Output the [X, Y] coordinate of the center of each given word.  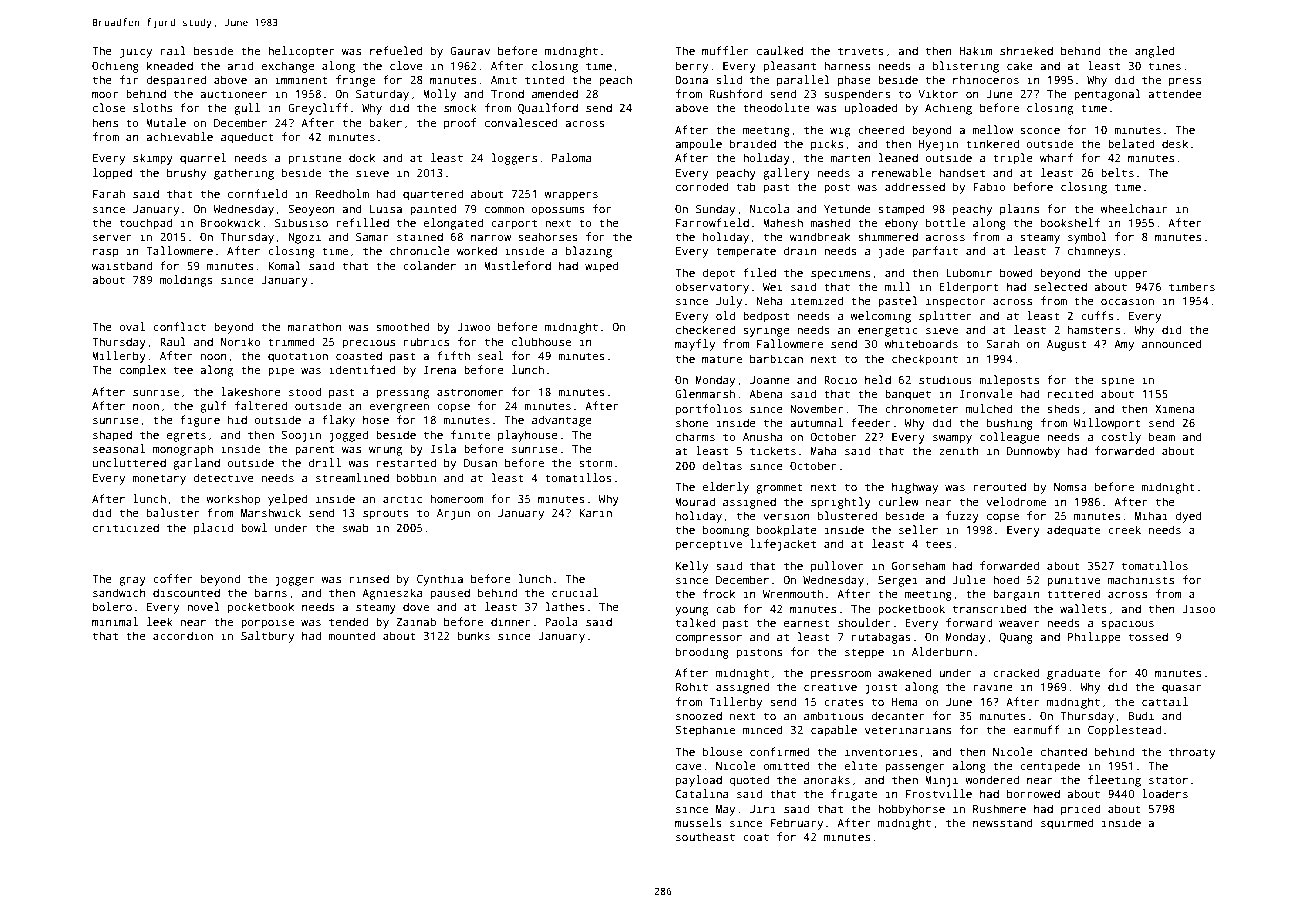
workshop [233, 500]
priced [1080, 810]
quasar [1181, 689]
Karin [595, 512]
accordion [183, 635]
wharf [1056, 157]
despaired [176, 81]
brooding [702, 653]
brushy [186, 174]
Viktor [938, 93]
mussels [698, 822]
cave [689, 767]
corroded [702, 186]
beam [1162, 436]
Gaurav [470, 51]
